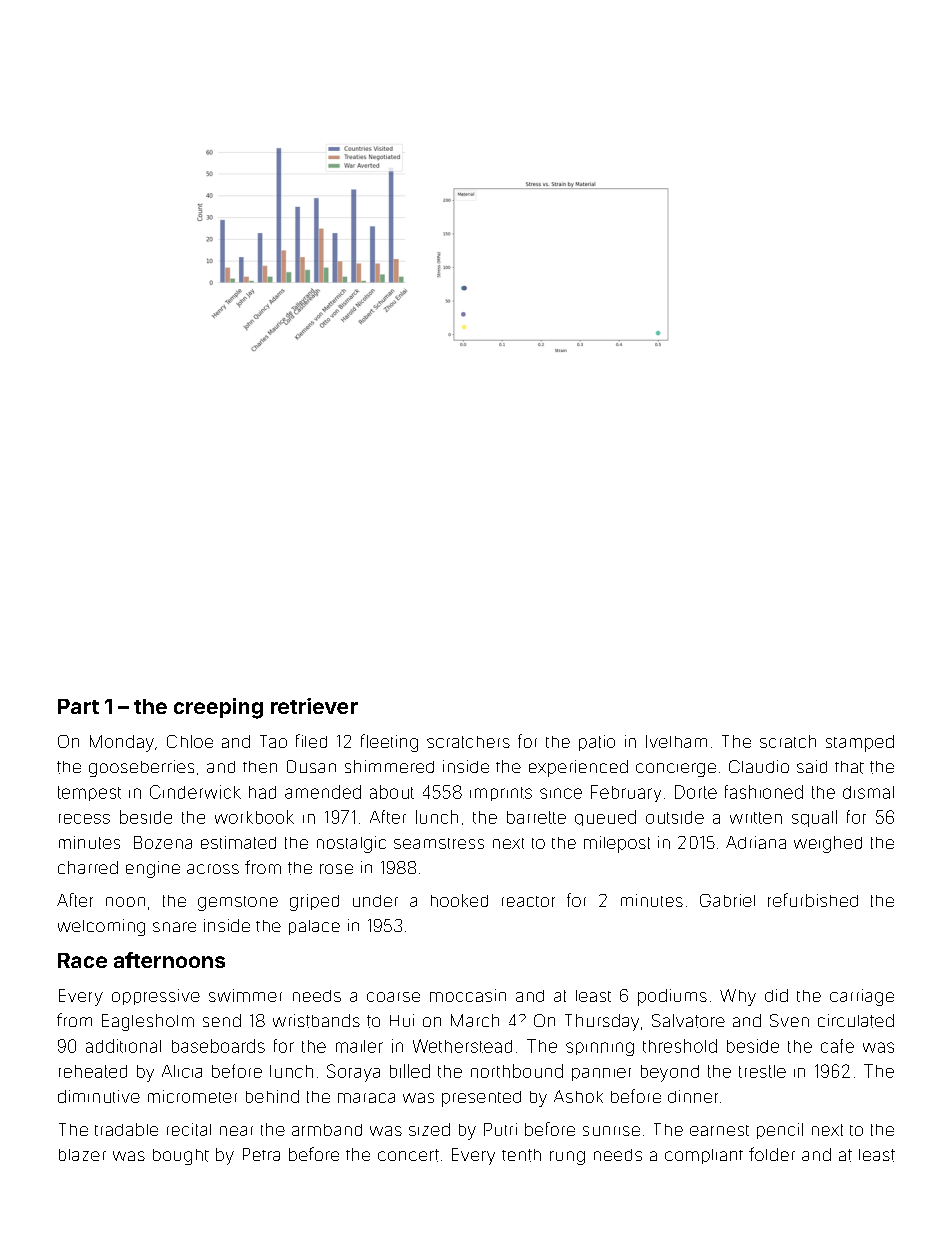  I want to click on coarse, so click(393, 997).
